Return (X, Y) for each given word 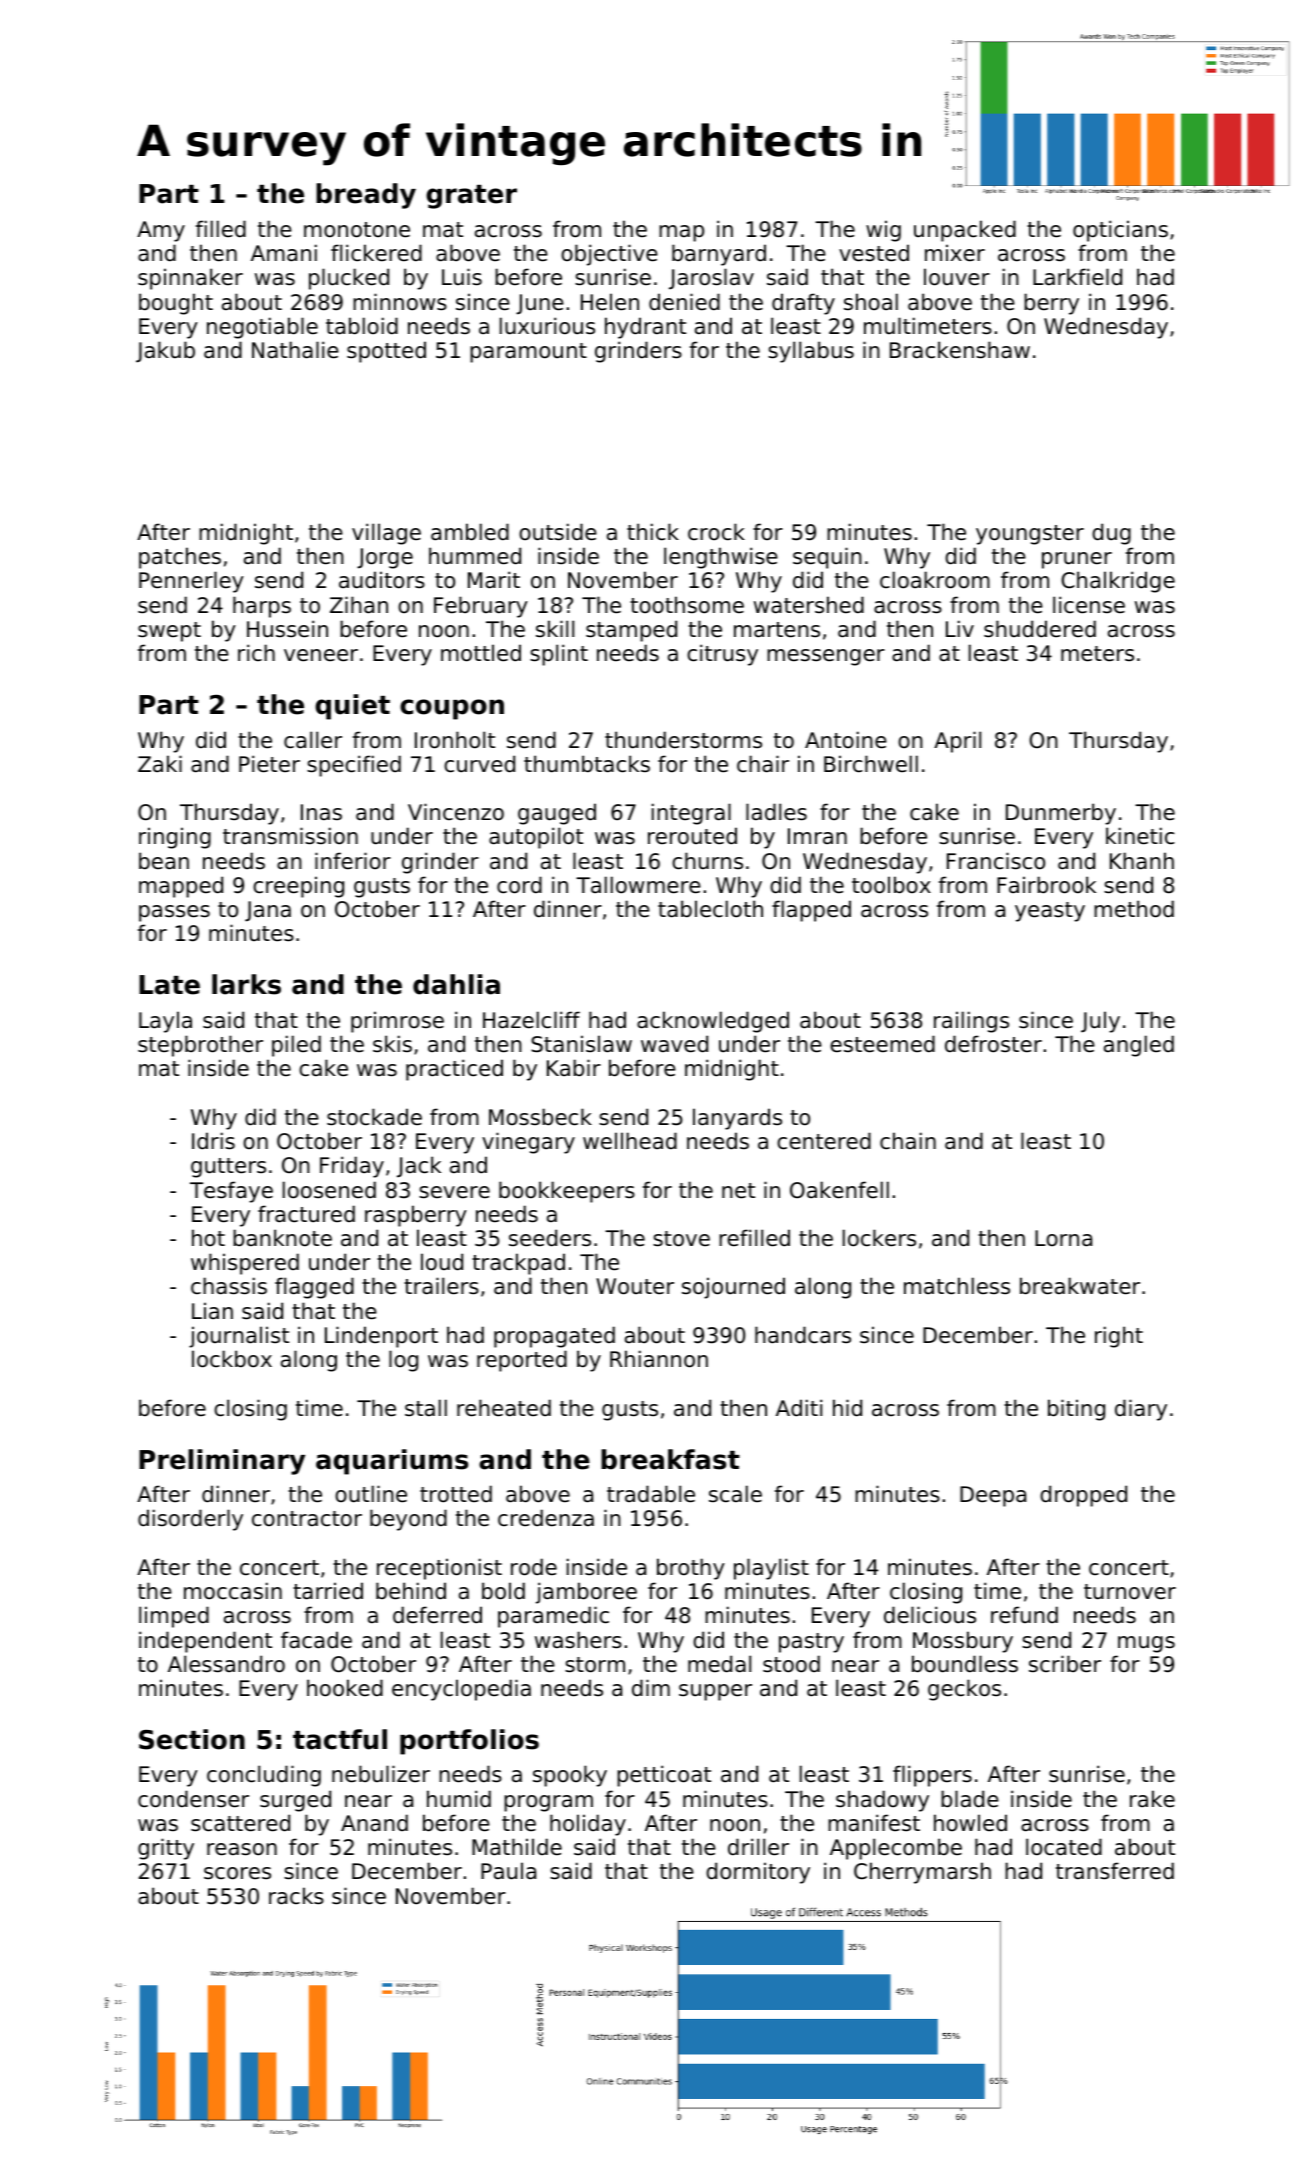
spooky (570, 1776)
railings (971, 1022)
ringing (175, 838)
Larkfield (1077, 277)
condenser (193, 1799)
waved (674, 1044)
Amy (161, 231)
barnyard (719, 255)
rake (1152, 1799)
